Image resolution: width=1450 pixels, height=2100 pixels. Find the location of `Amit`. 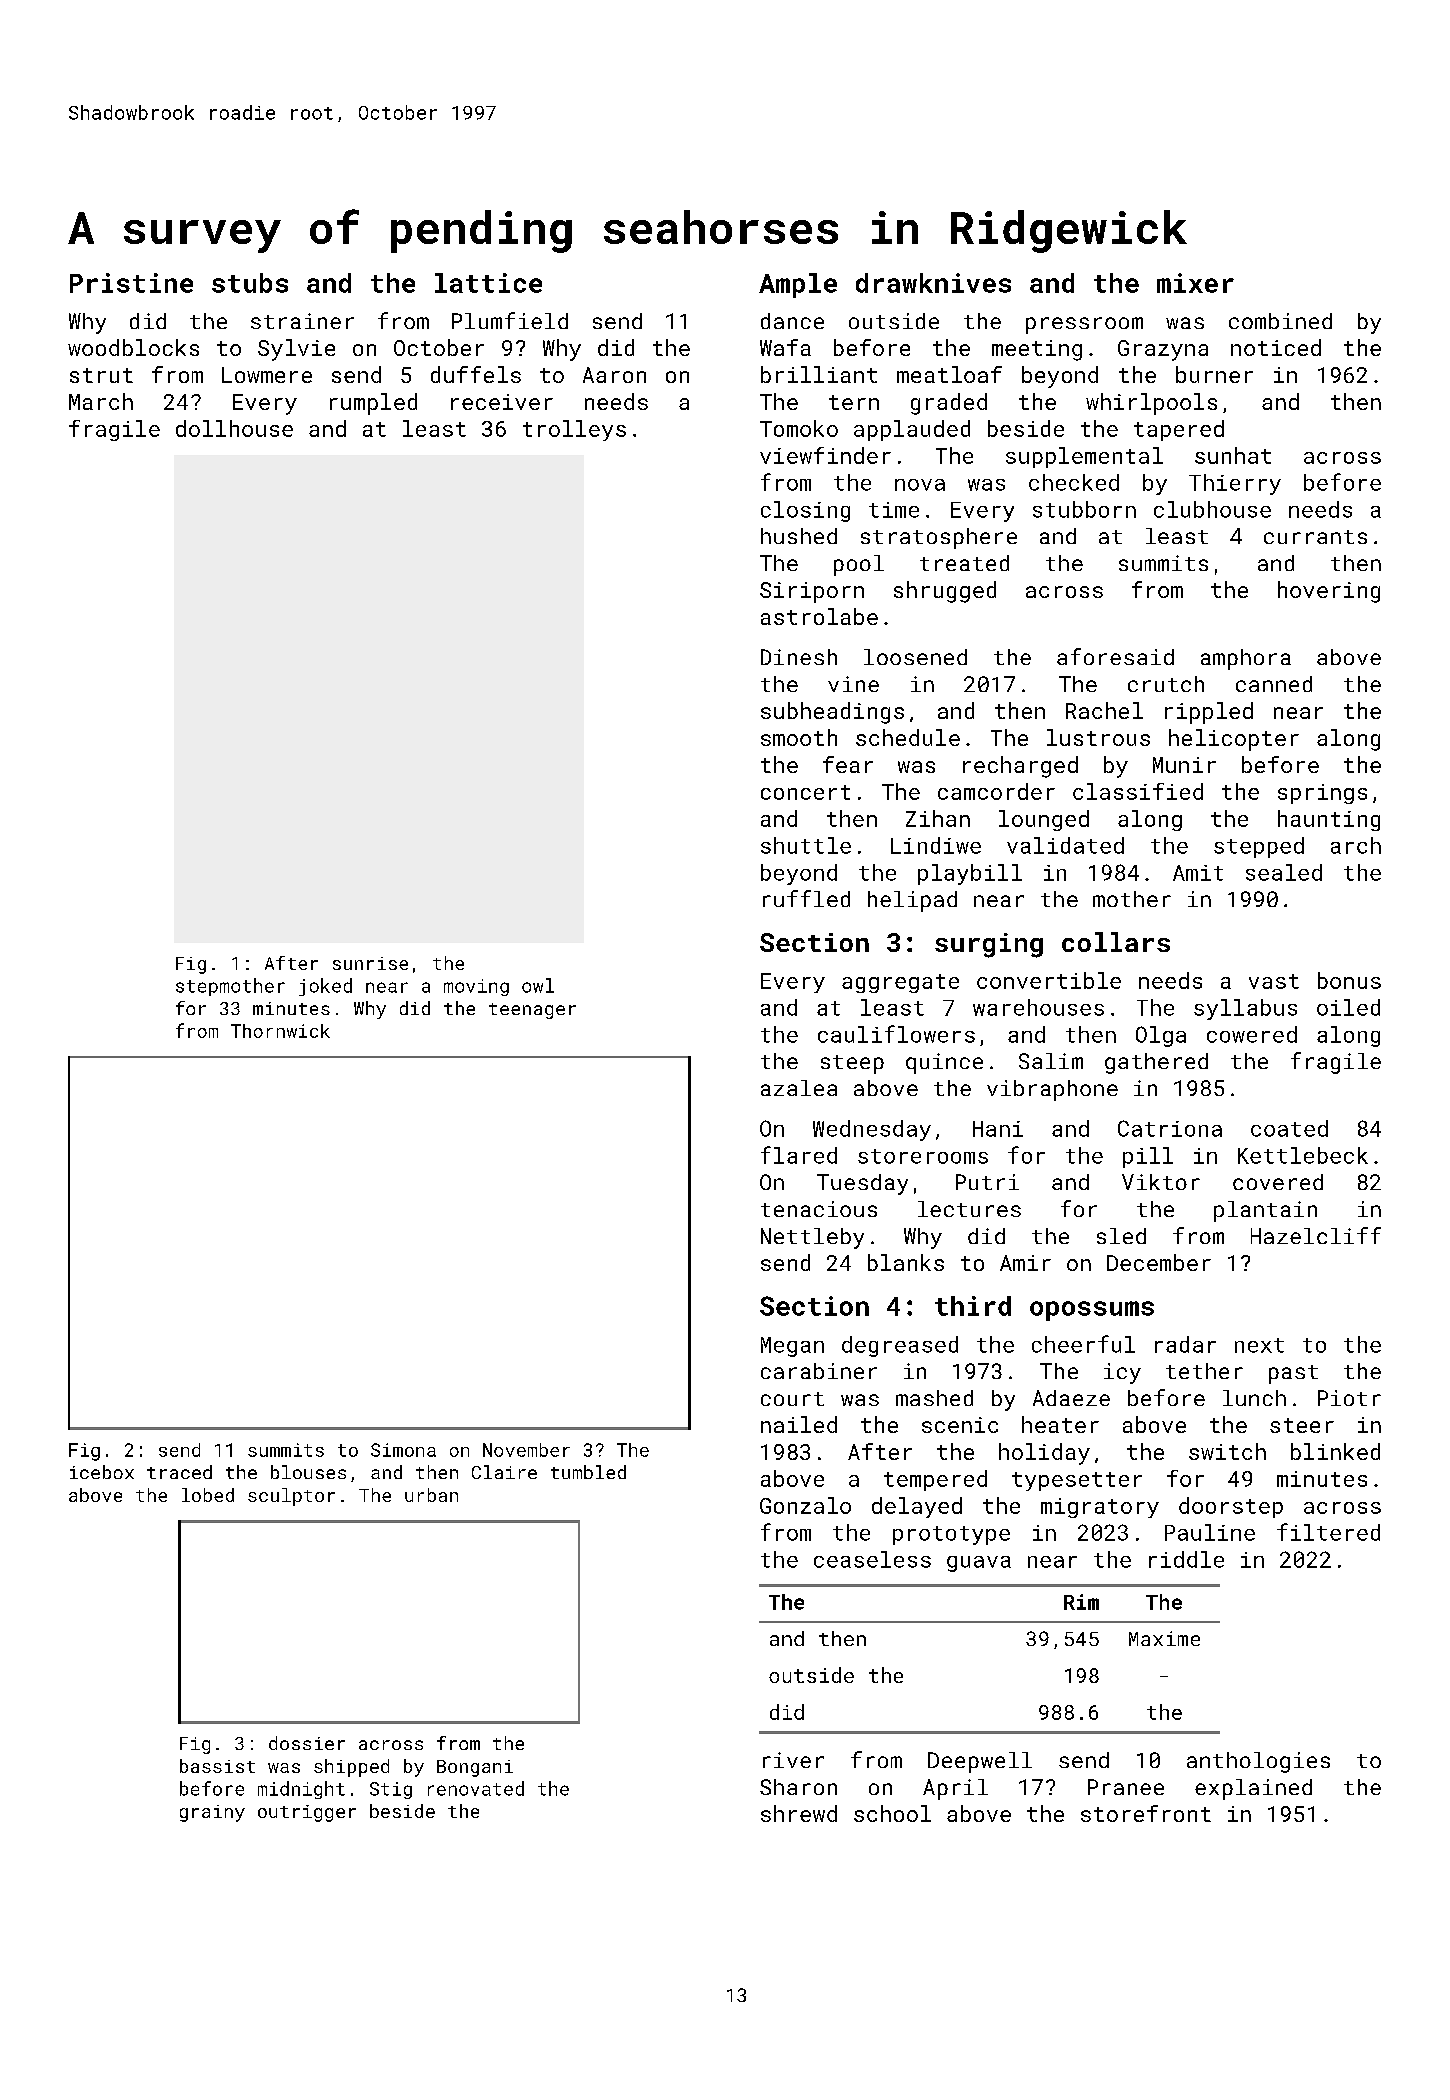

Amit is located at coordinates (1198, 873).
